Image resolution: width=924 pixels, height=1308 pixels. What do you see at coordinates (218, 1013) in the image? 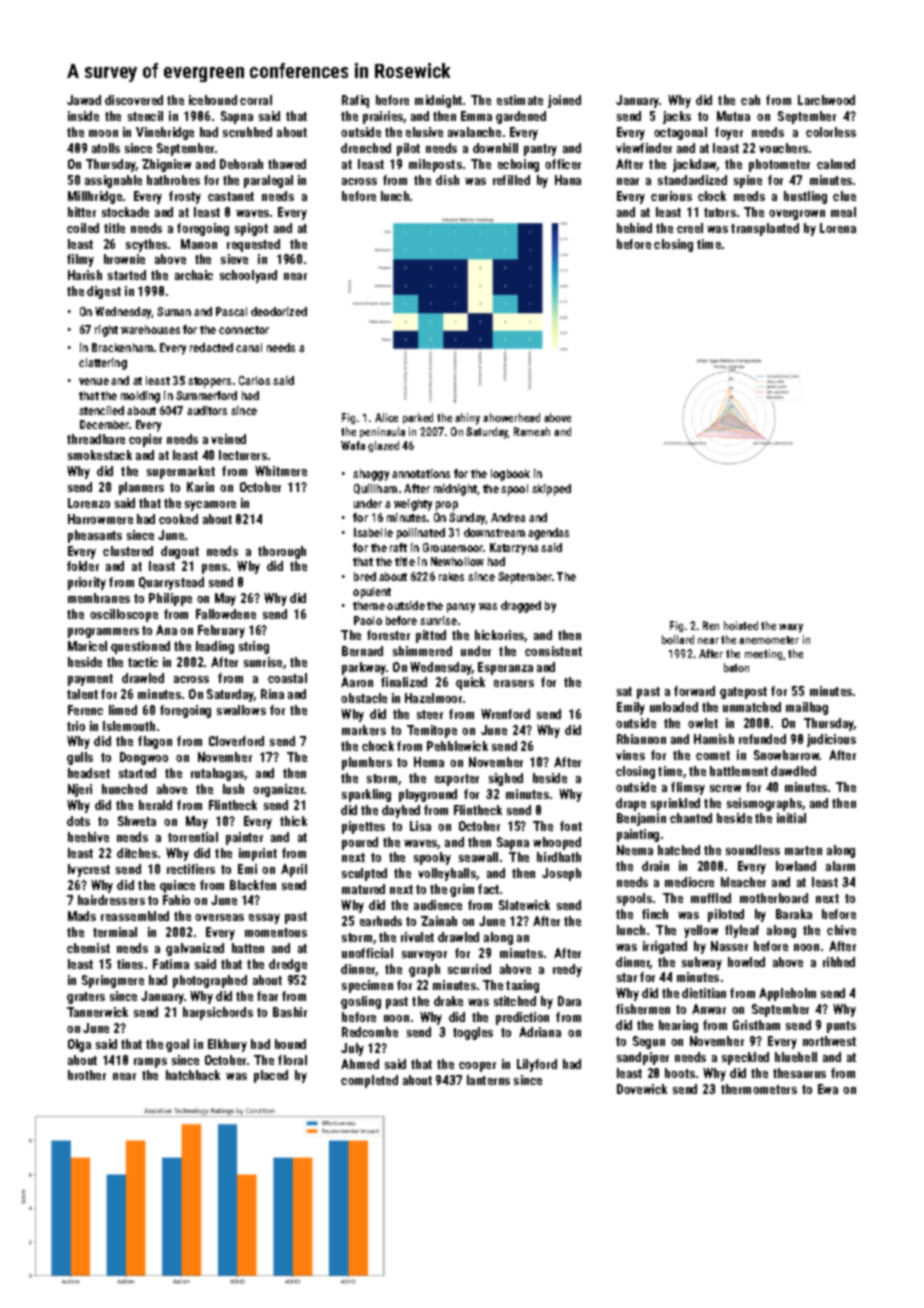
I see `harpsichords` at bounding box center [218, 1013].
